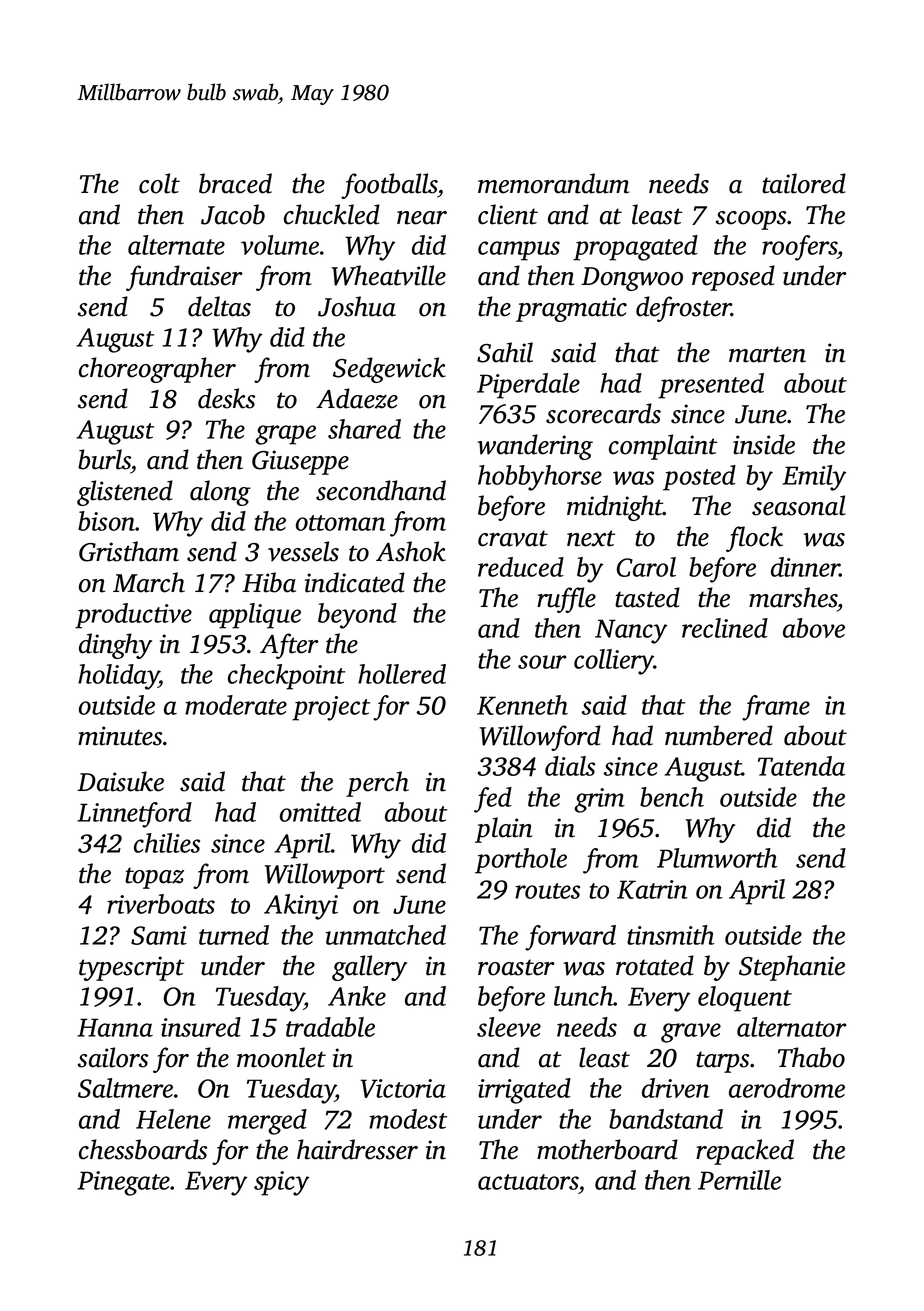  What do you see at coordinates (733, 278) in the image?
I see `reposed` at bounding box center [733, 278].
